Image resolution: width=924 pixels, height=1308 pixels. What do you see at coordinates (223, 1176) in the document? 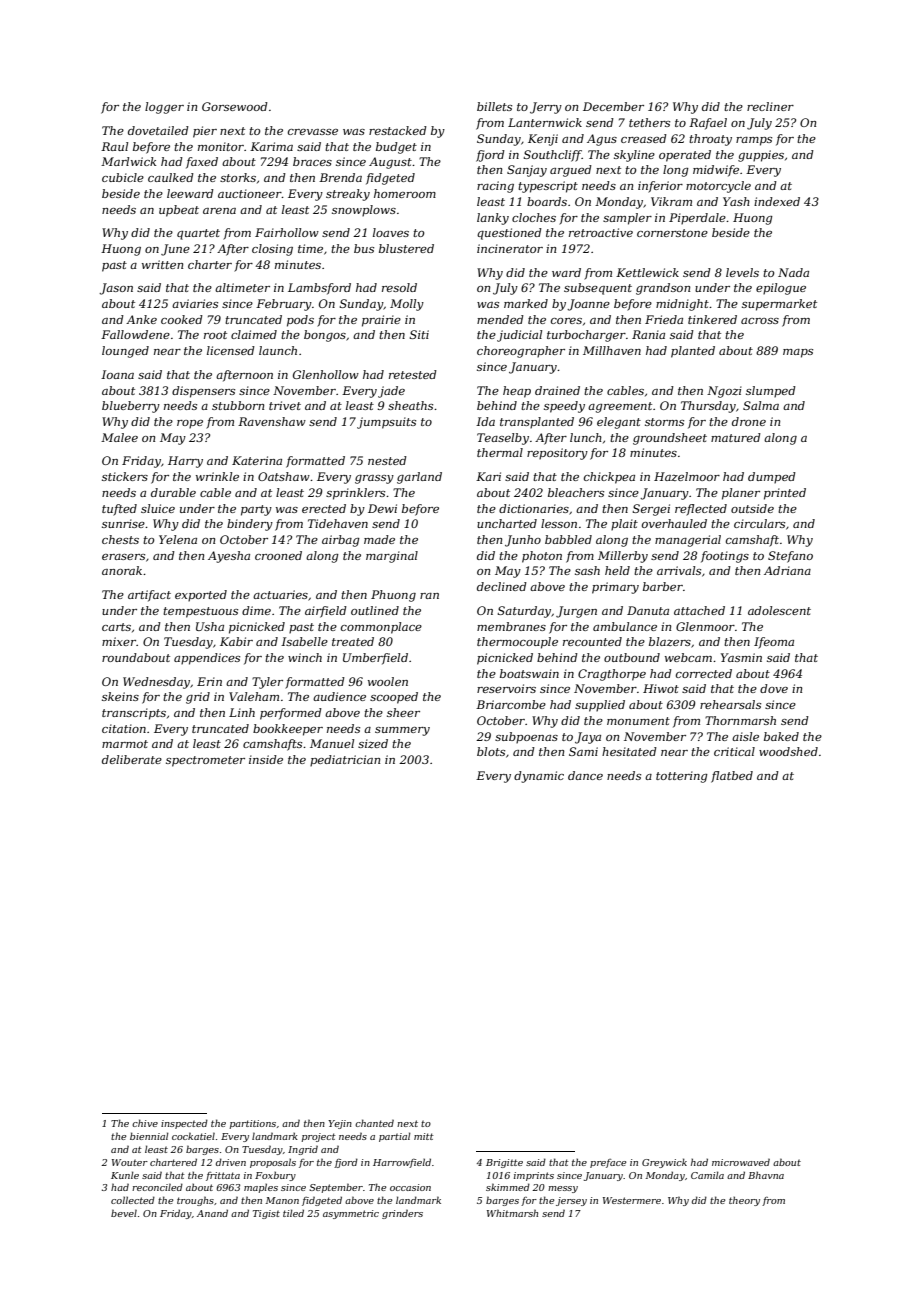
I see `frittata` at bounding box center [223, 1176].
